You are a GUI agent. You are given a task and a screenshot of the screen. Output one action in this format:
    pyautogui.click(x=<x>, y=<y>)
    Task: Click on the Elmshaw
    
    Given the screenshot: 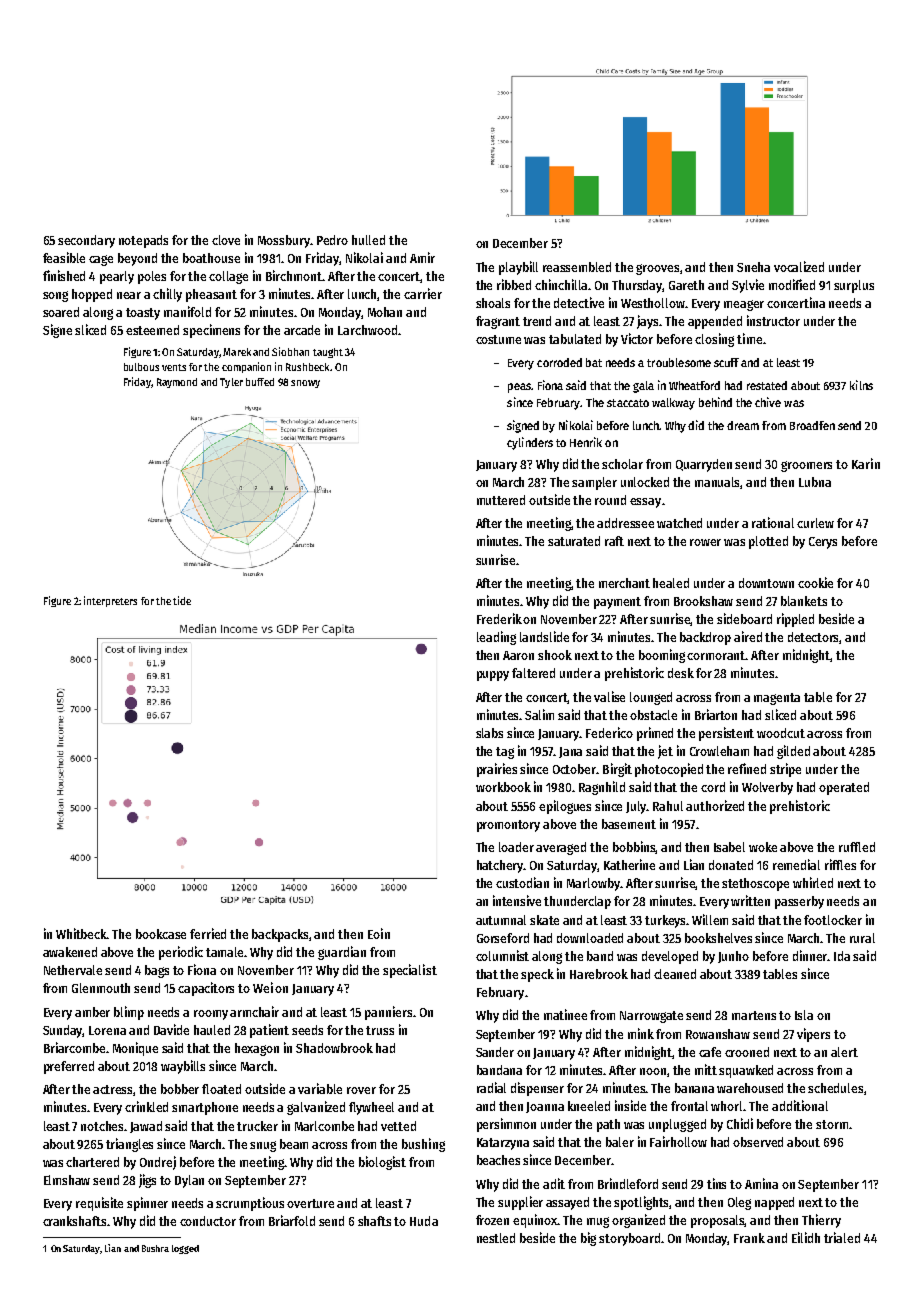 What is the action you would take?
    pyautogui.click(x=67, y=1180)
